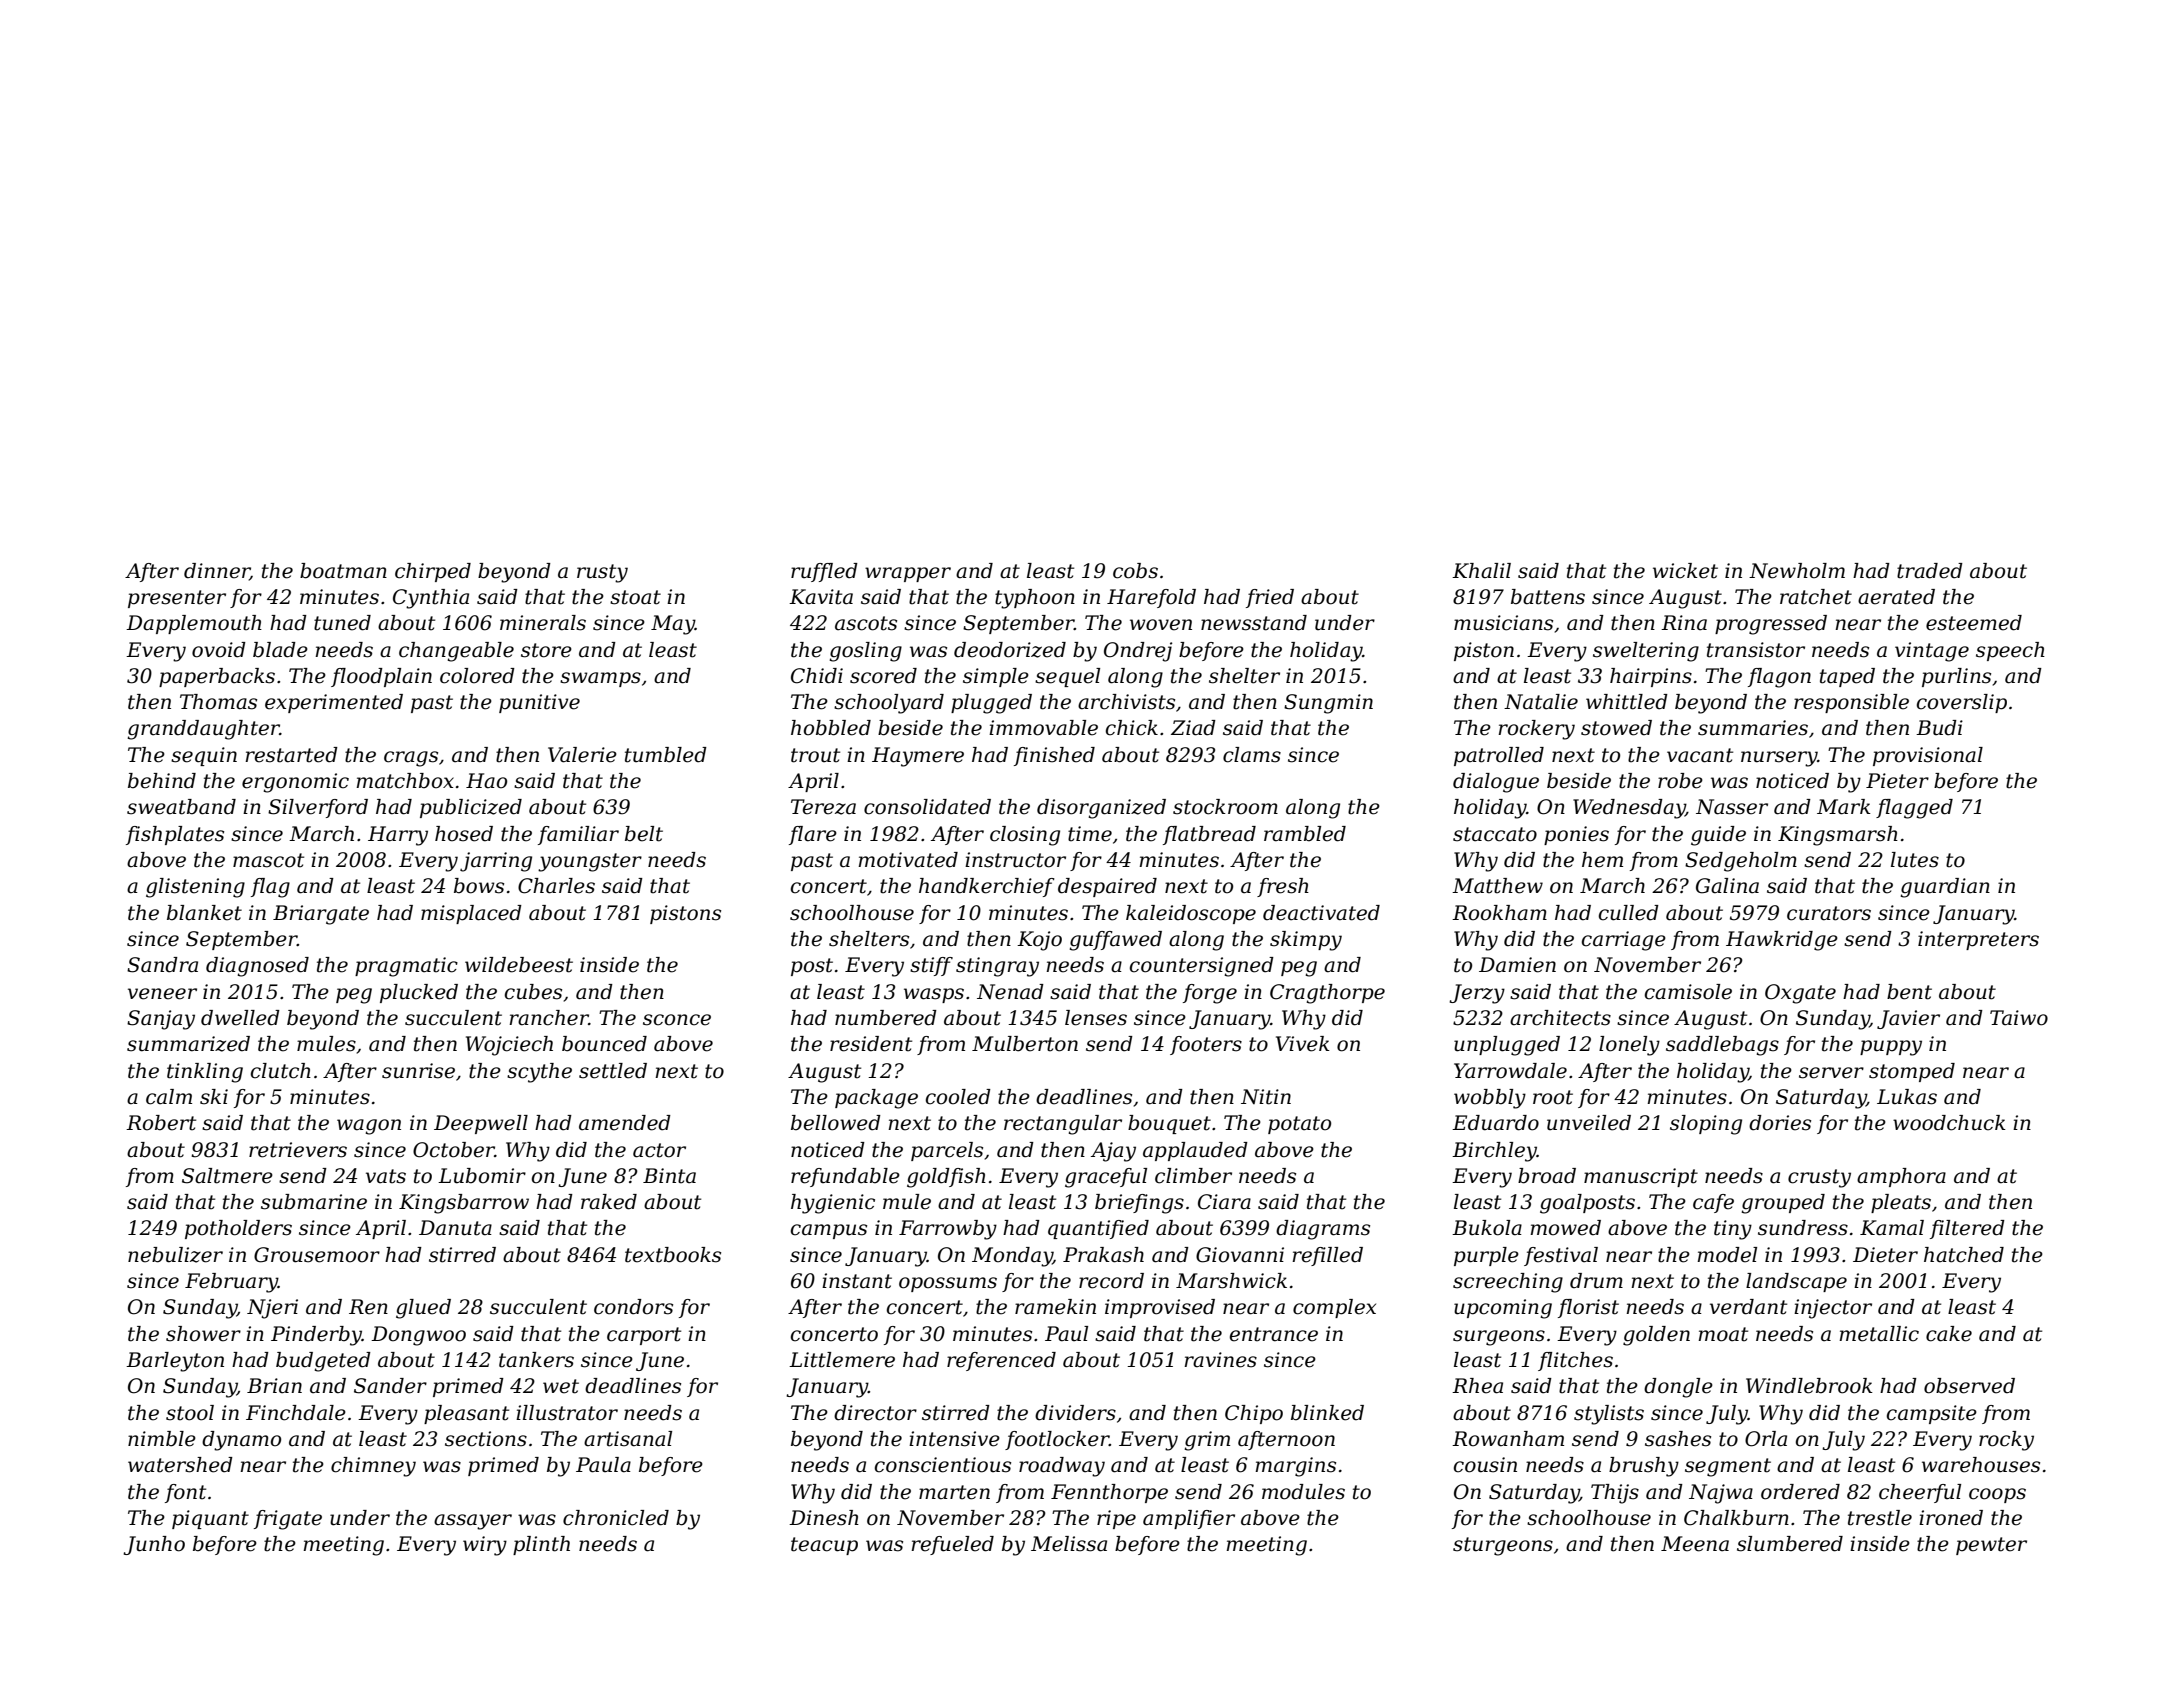  What do you see at coordinates (1210, 994) in the page?
I see `forge` at bounding box center [1210, 994].
